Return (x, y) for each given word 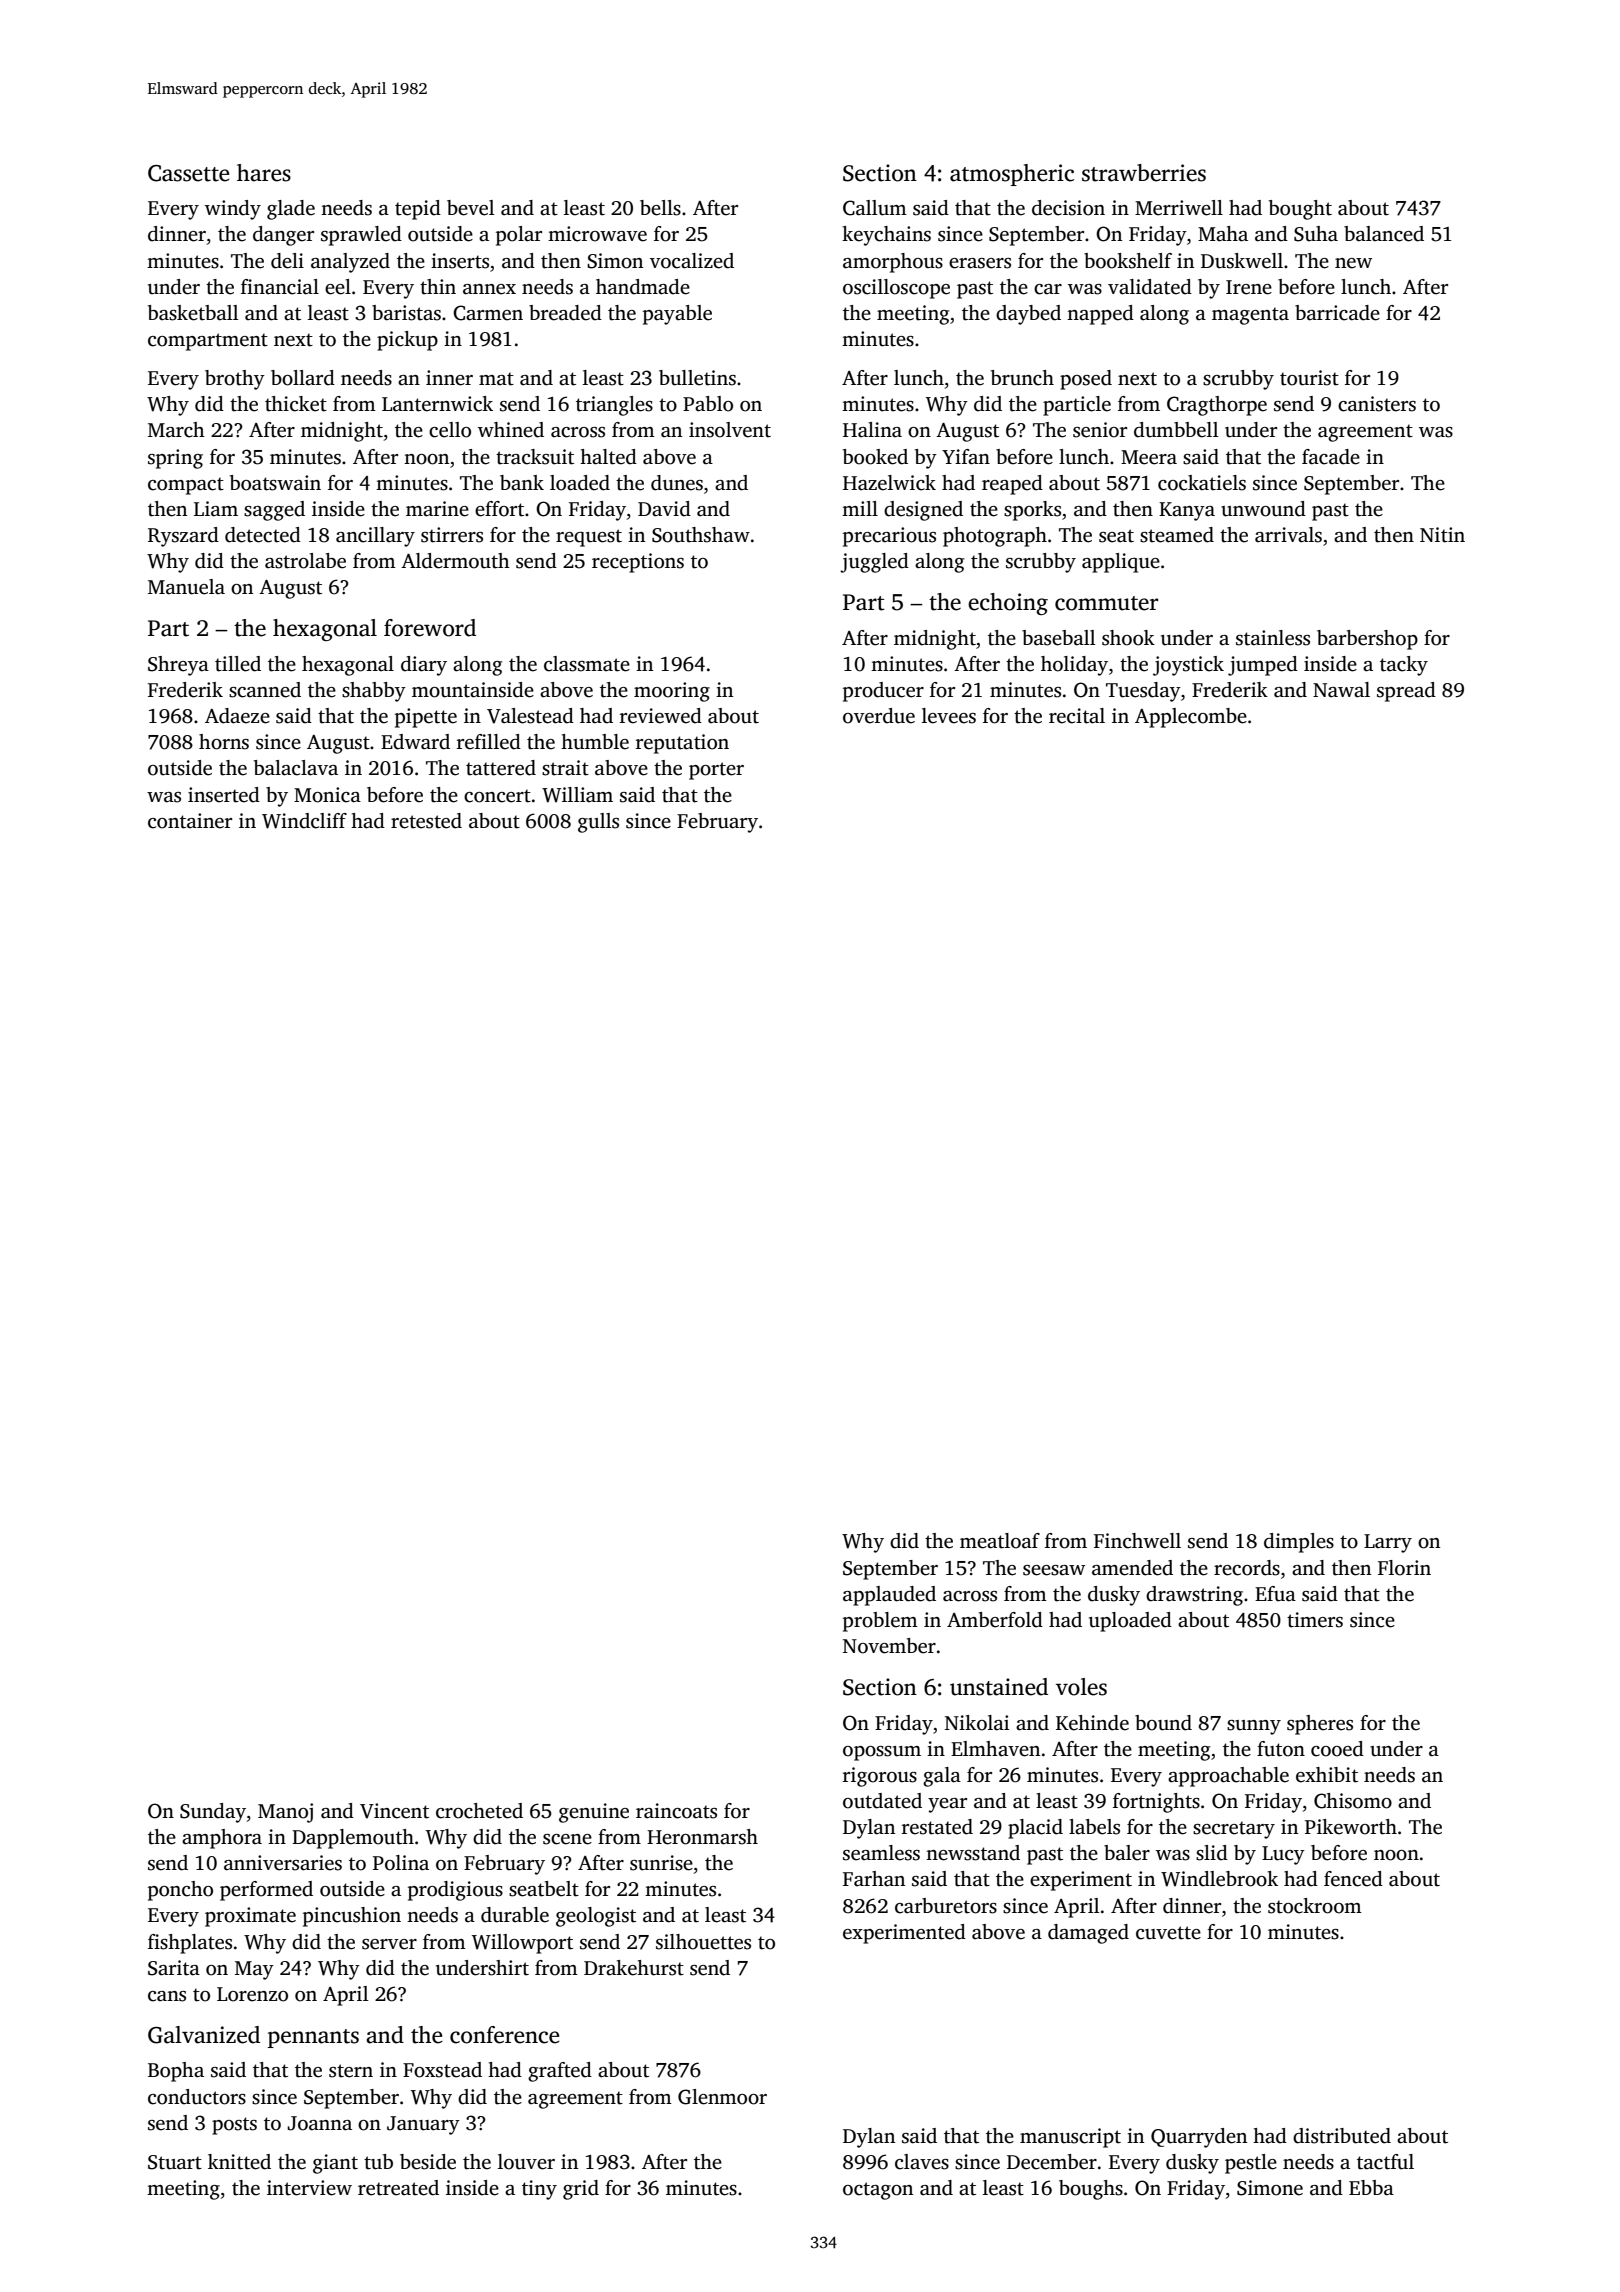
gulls (598, 823)
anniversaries (283, 1863)
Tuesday (1143, 692)
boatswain (275, 483)
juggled (874, 563)
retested (426, 821)
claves (922, 2162)
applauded (889, 1596)
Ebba (1371, 2188)
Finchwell (1137, 1541)
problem (880, 1622)
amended (1132, 1568)
